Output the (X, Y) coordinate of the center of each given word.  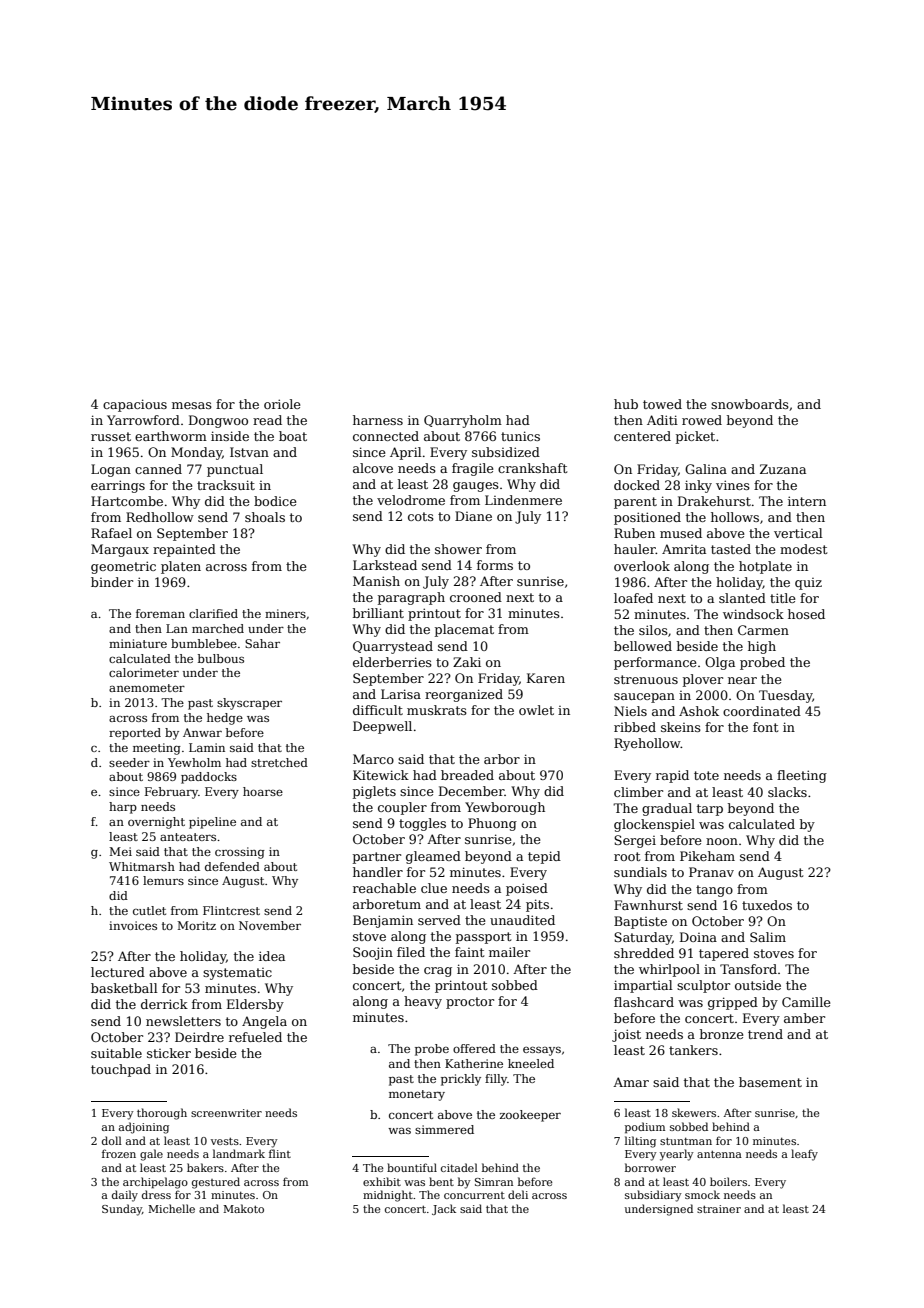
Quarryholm (463, 421)
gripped (733, 1003)
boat (293, 436)
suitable (116, 1053)
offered (474, 1048)
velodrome (411, 500)
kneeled (531, 1063)
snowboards (750, 404)
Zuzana (783, 469)
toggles (422, 824)
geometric (123, 567)
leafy (804, 1155)
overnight (156, 823)
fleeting (802, 776)
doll (112, 1140)
